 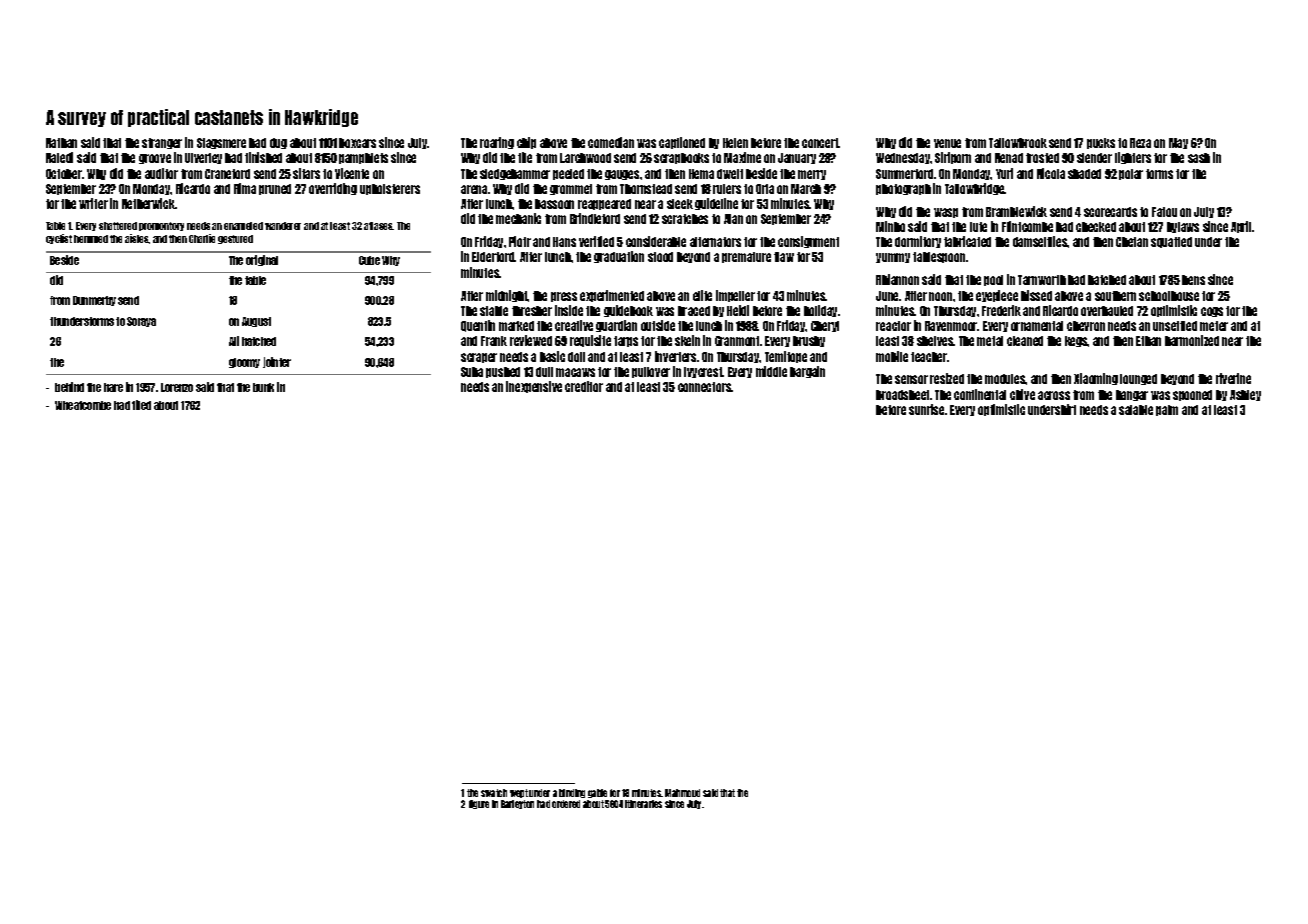 I want to click on Vicente, so click(x=352, y=173).
